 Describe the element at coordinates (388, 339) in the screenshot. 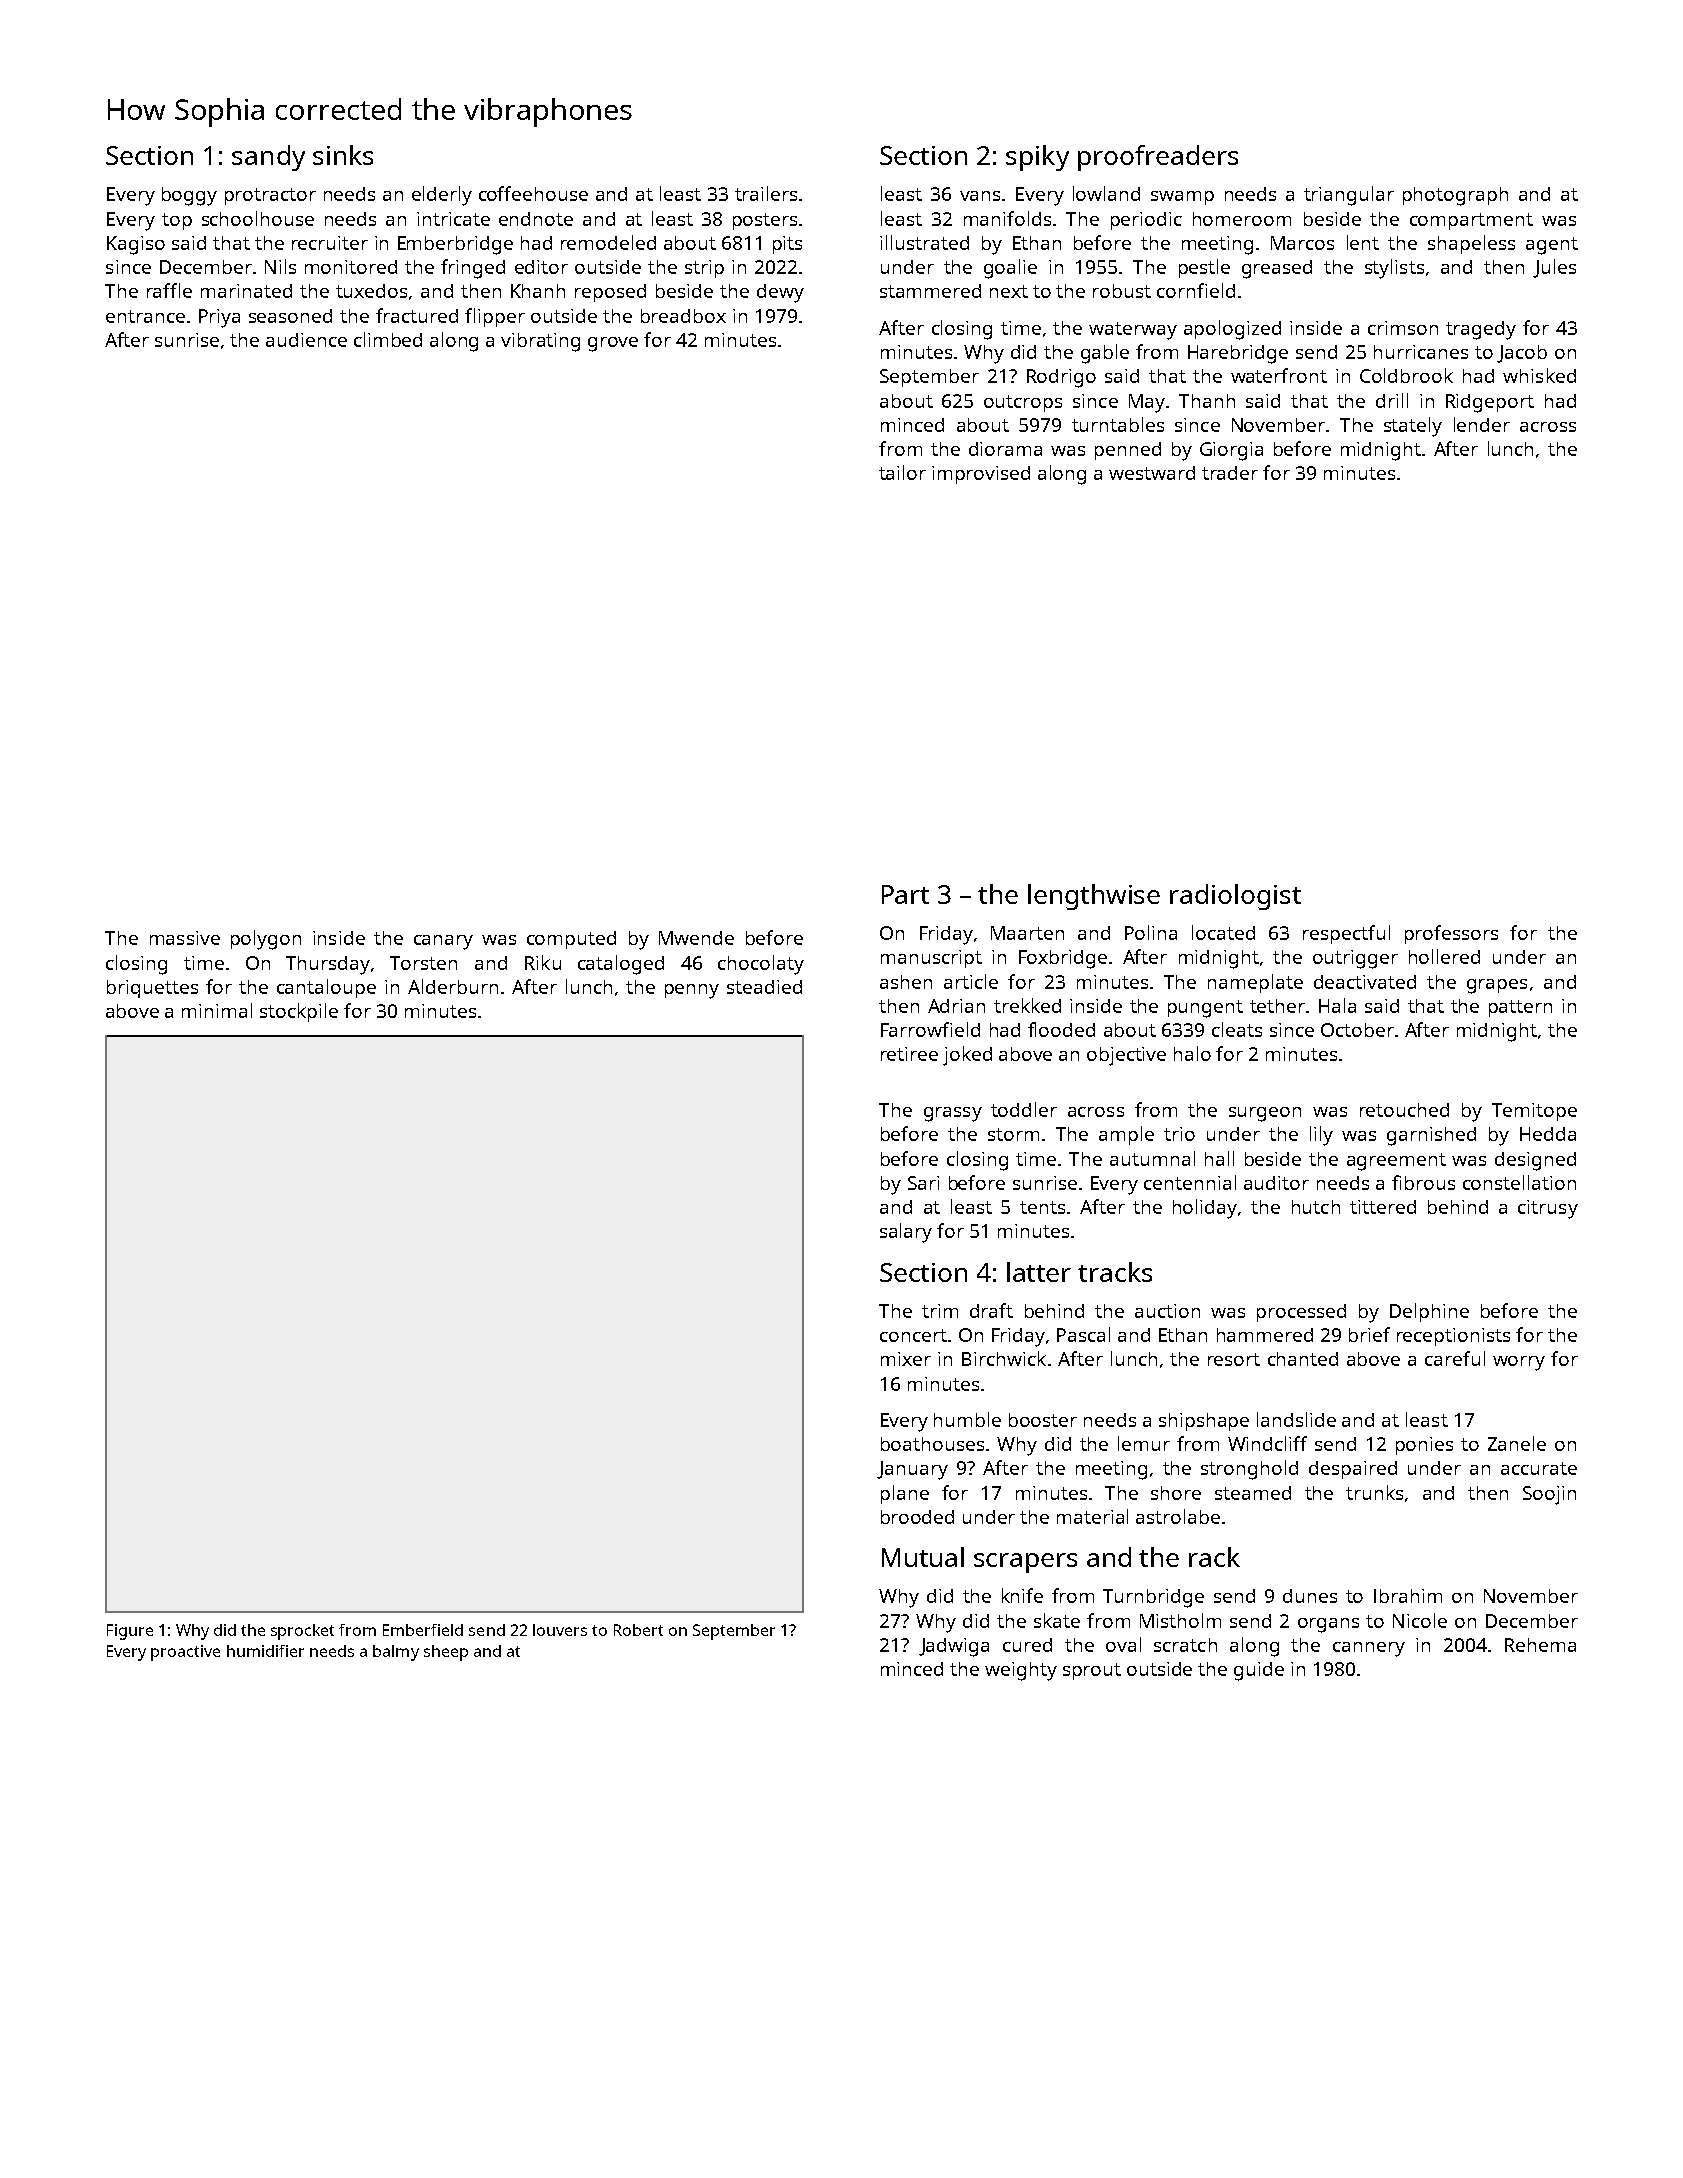

I see `climbed` at that location.
